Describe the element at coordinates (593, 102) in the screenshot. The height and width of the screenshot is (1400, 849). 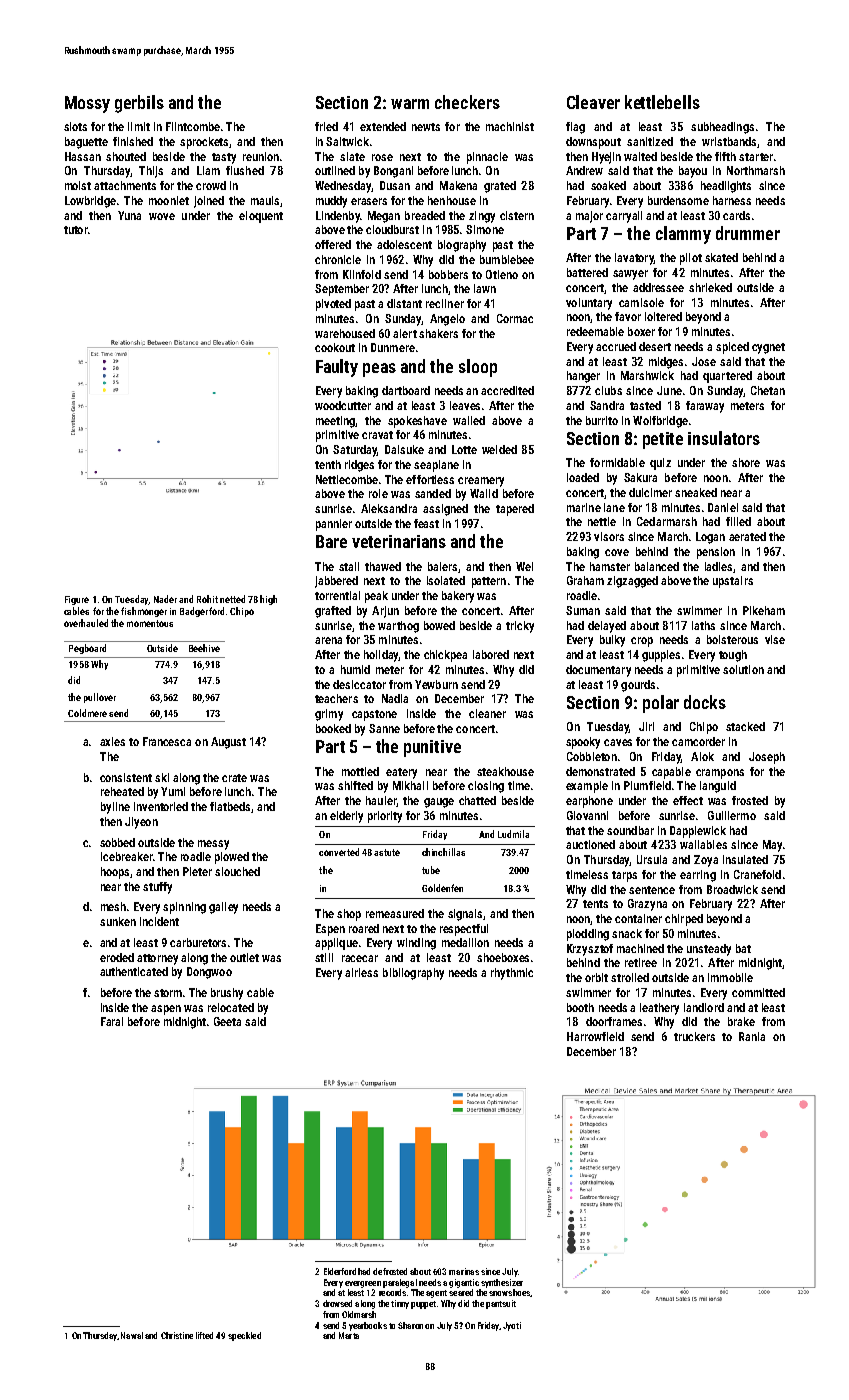
I see `Cleaver` at that location.
